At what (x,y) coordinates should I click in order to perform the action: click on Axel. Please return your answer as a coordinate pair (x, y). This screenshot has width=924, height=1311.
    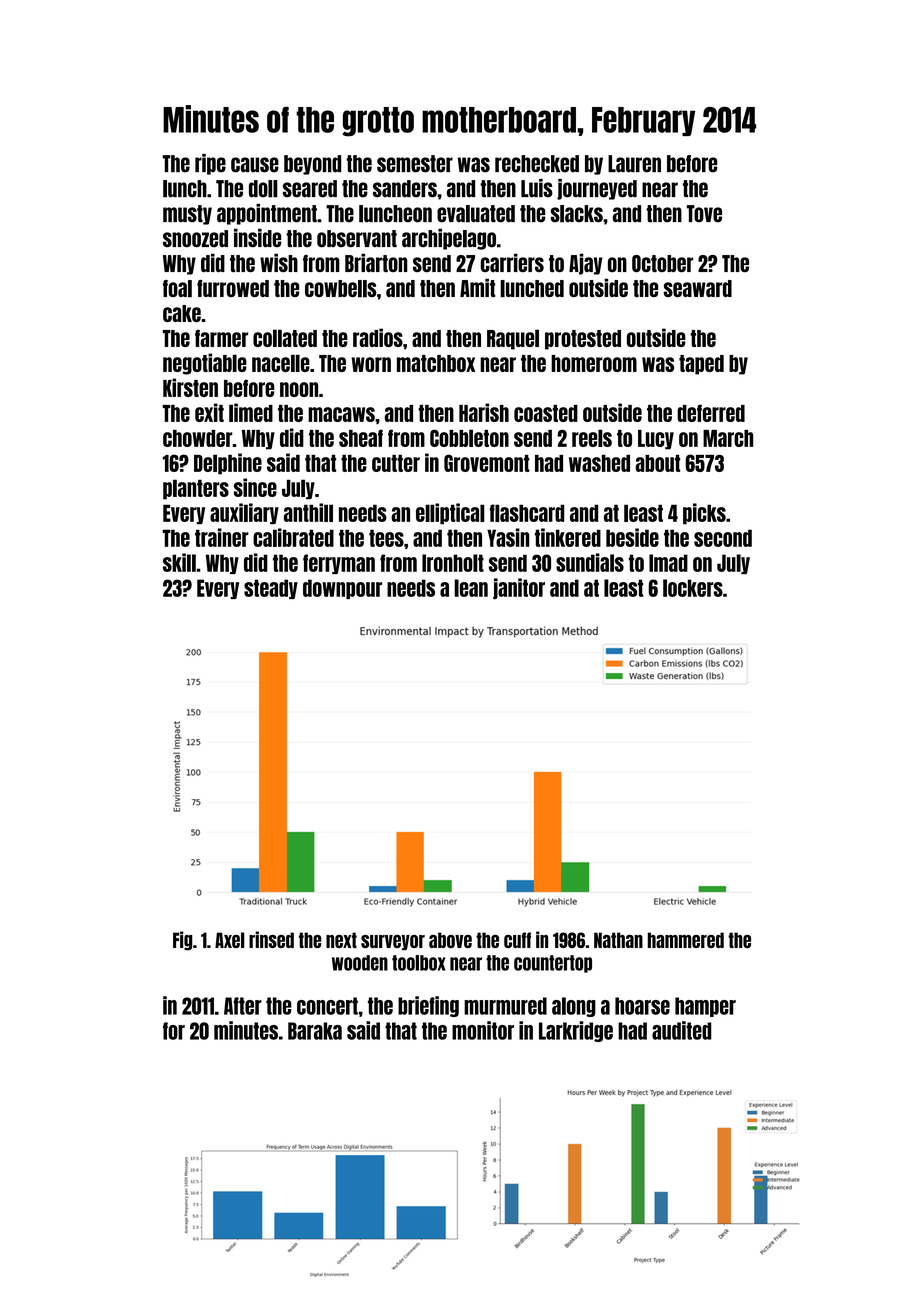
    Looking at the image, I should click on (230, 940).
